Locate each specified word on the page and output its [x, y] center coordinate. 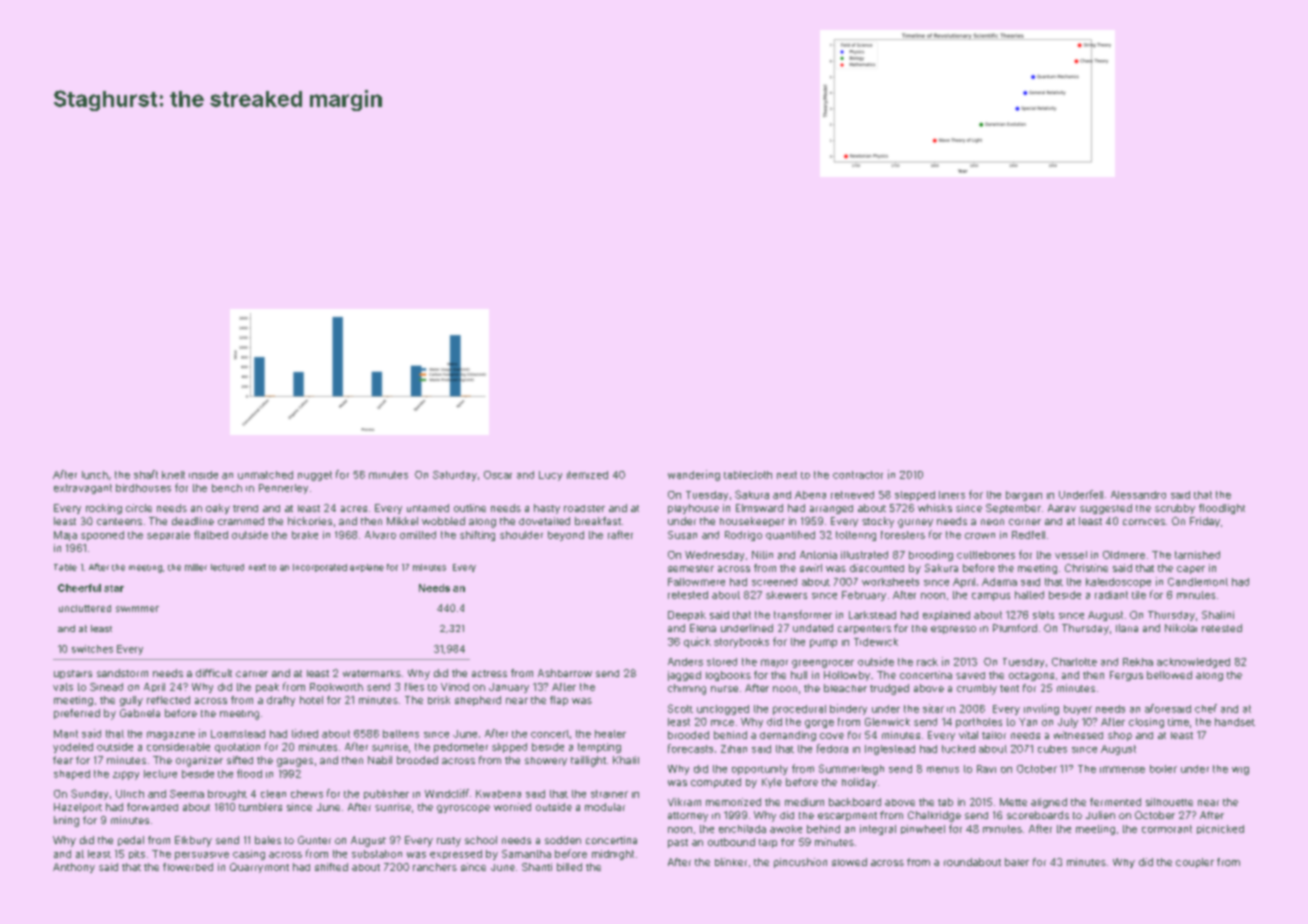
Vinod [455, 687]
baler [1017, 862]
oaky [218, 509]
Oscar [498, 475]
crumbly [977, 689]
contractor [858, 475]
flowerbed [188, 867]
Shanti [537, 867]
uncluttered [85, 608]
